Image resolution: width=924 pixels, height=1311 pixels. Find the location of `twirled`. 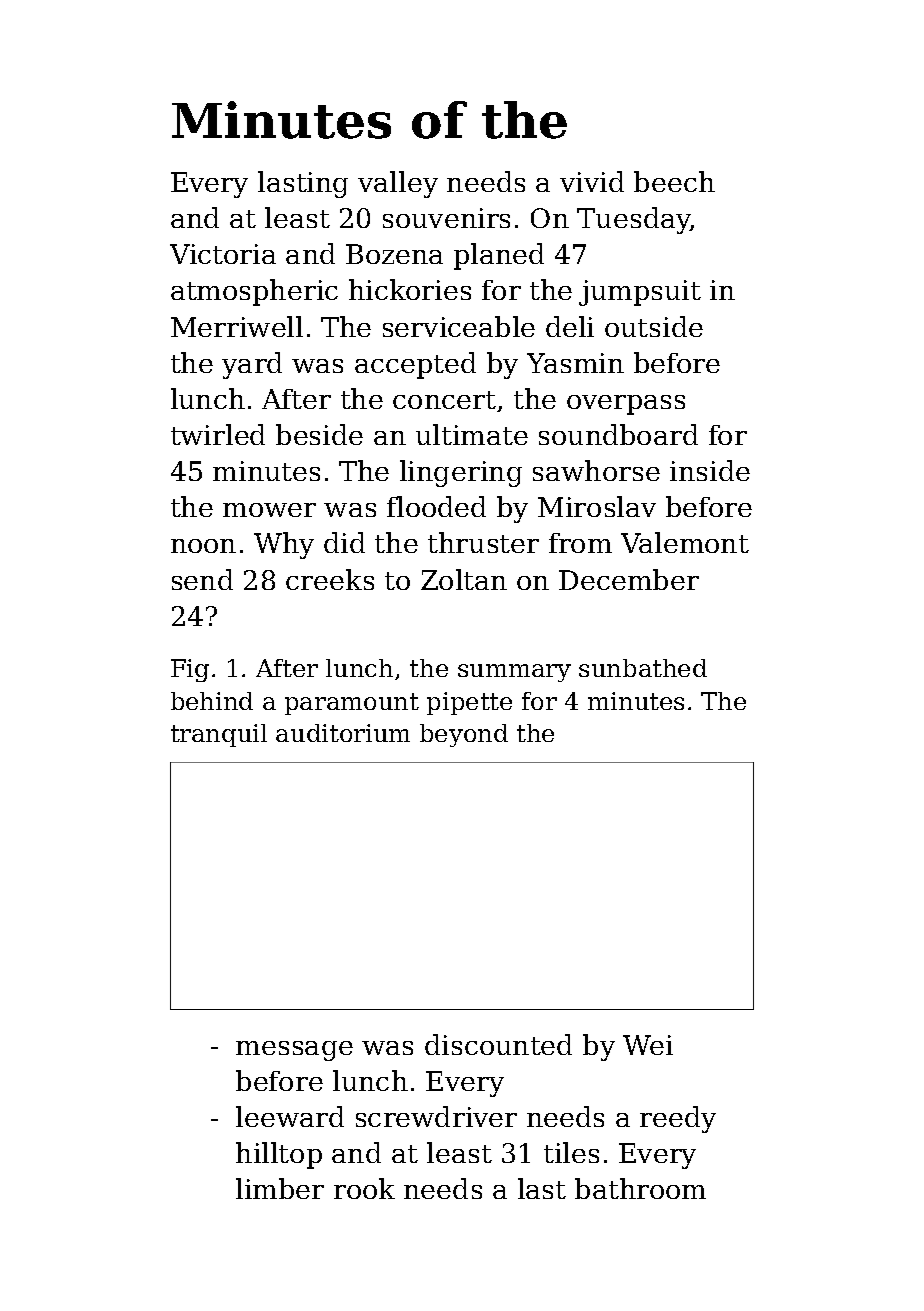

twirled is located at coordinates (218, 434).
